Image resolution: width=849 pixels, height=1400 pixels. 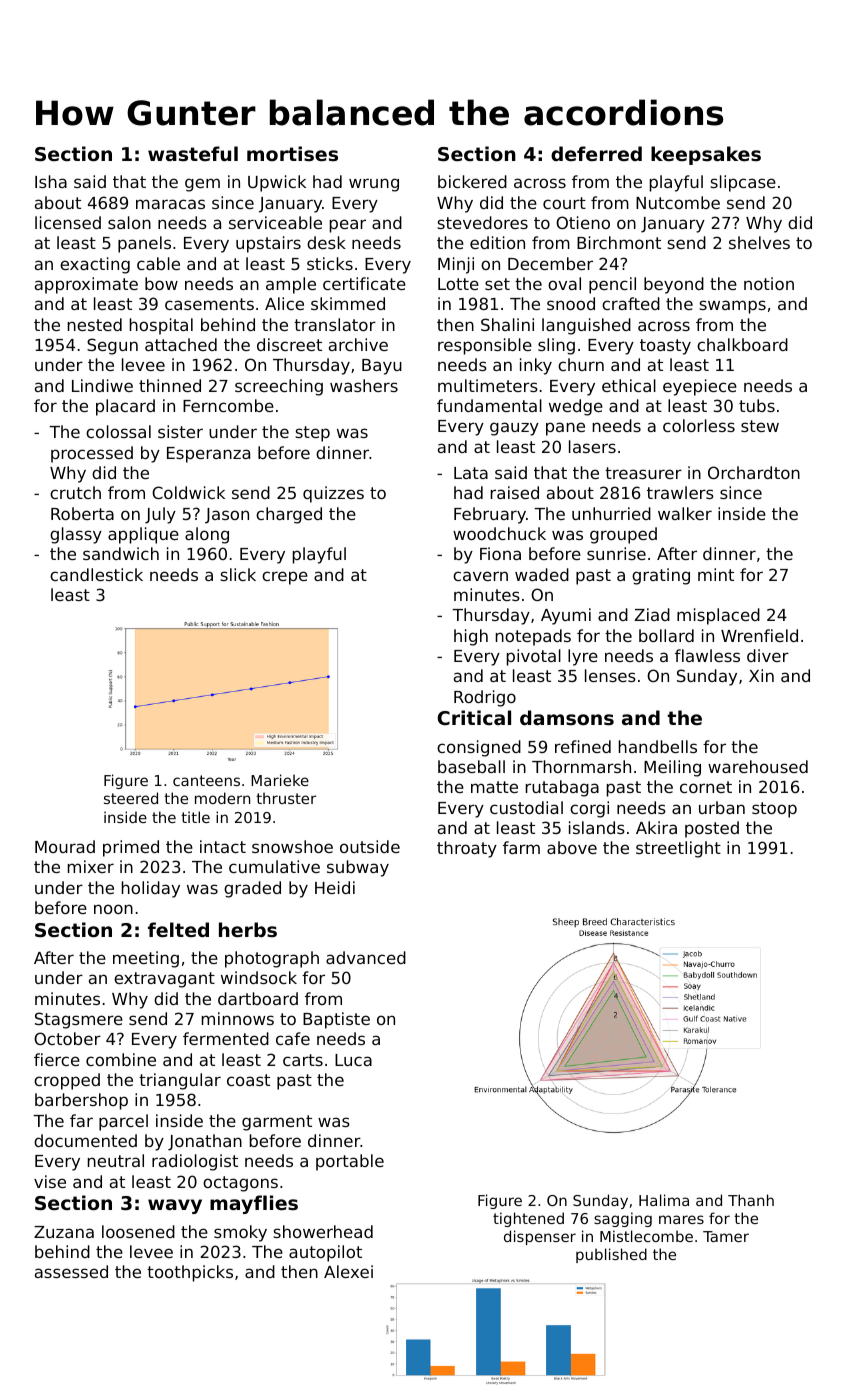 What do you see at coordinates (678, 202) in the page?
I see `Nutcombe` at bounding box center [678, 202].
